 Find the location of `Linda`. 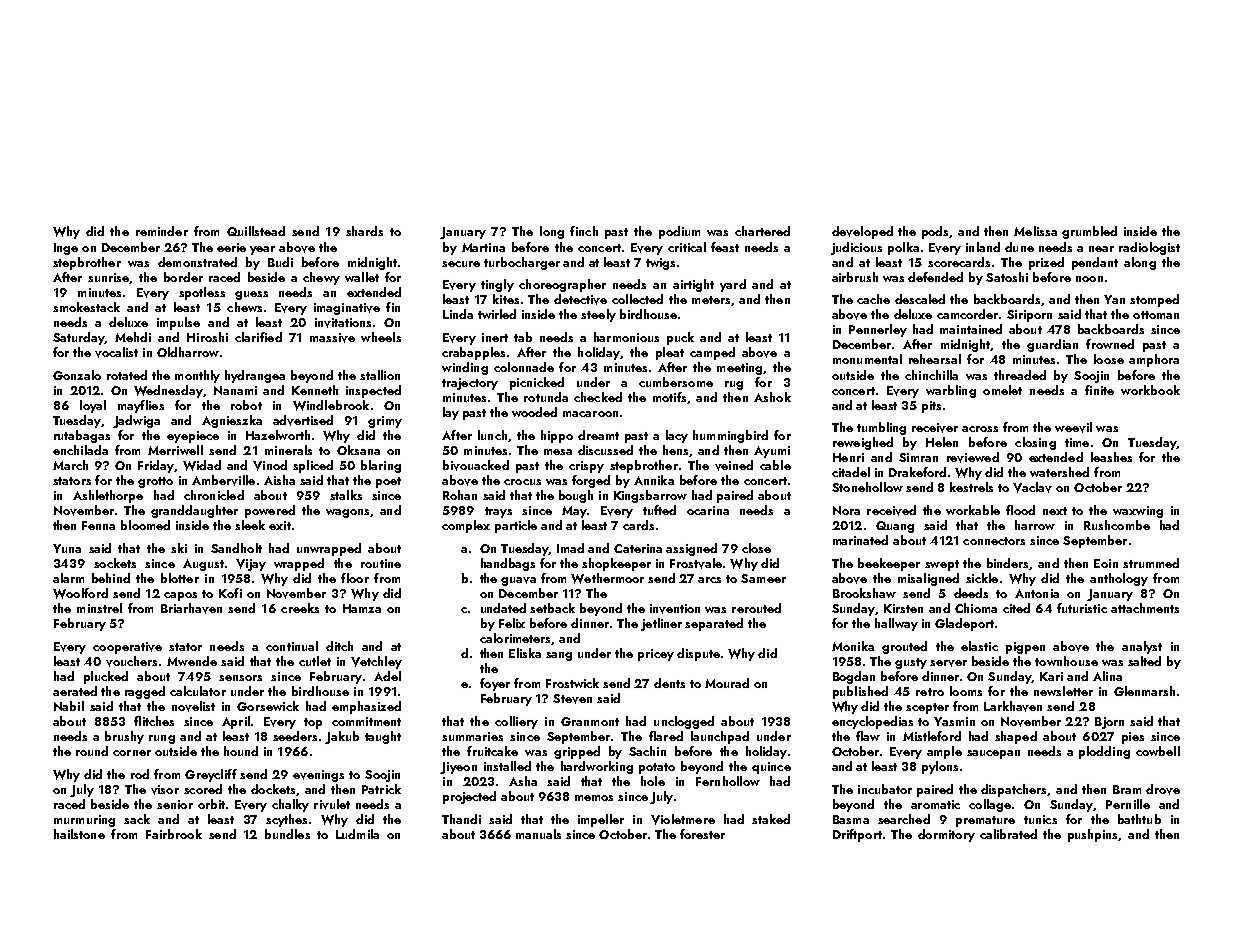

Linda is located at coordinates (458, 314).
